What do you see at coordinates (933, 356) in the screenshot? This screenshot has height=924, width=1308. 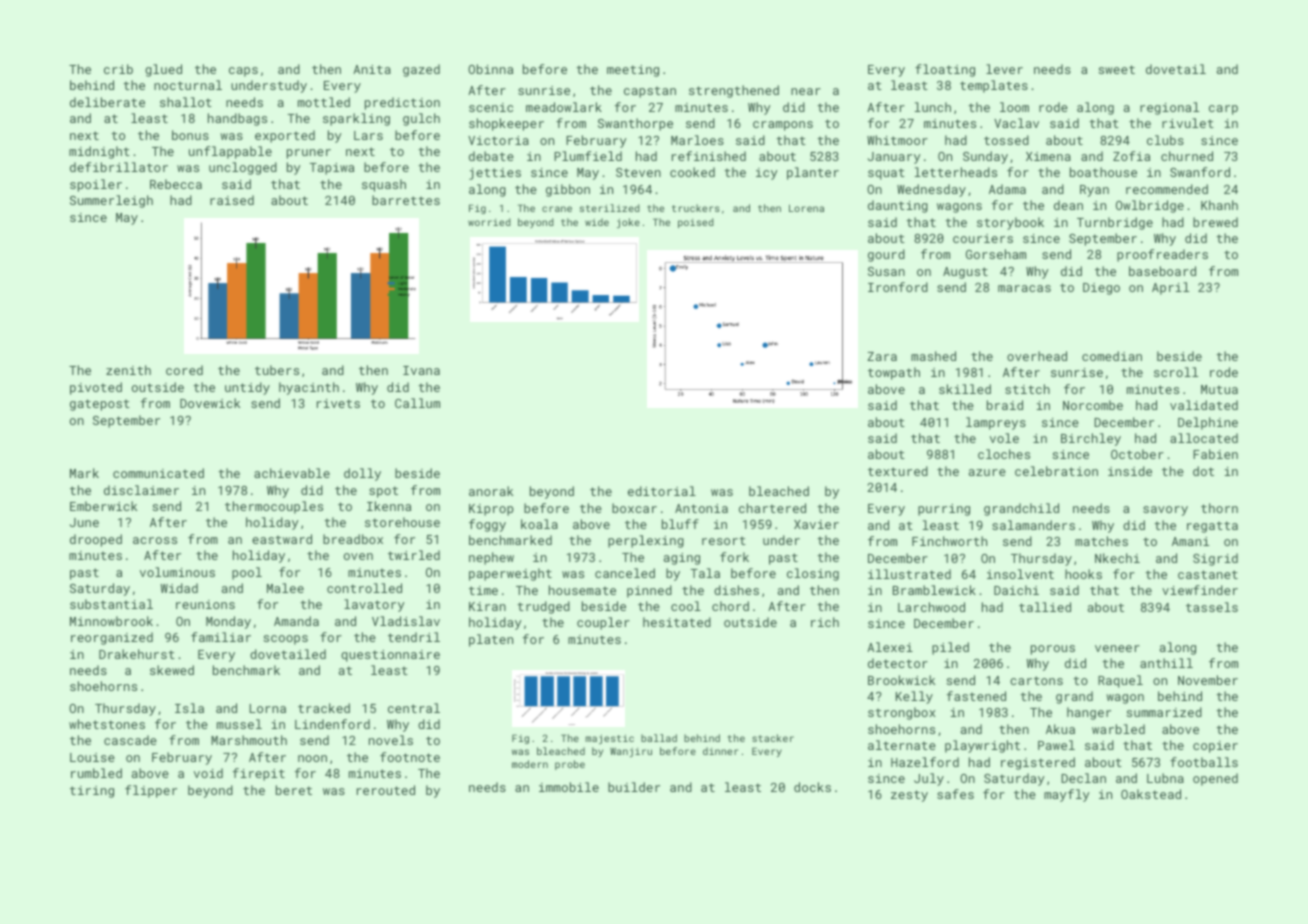 I see `mashed` at bounding box center [933, 356].
